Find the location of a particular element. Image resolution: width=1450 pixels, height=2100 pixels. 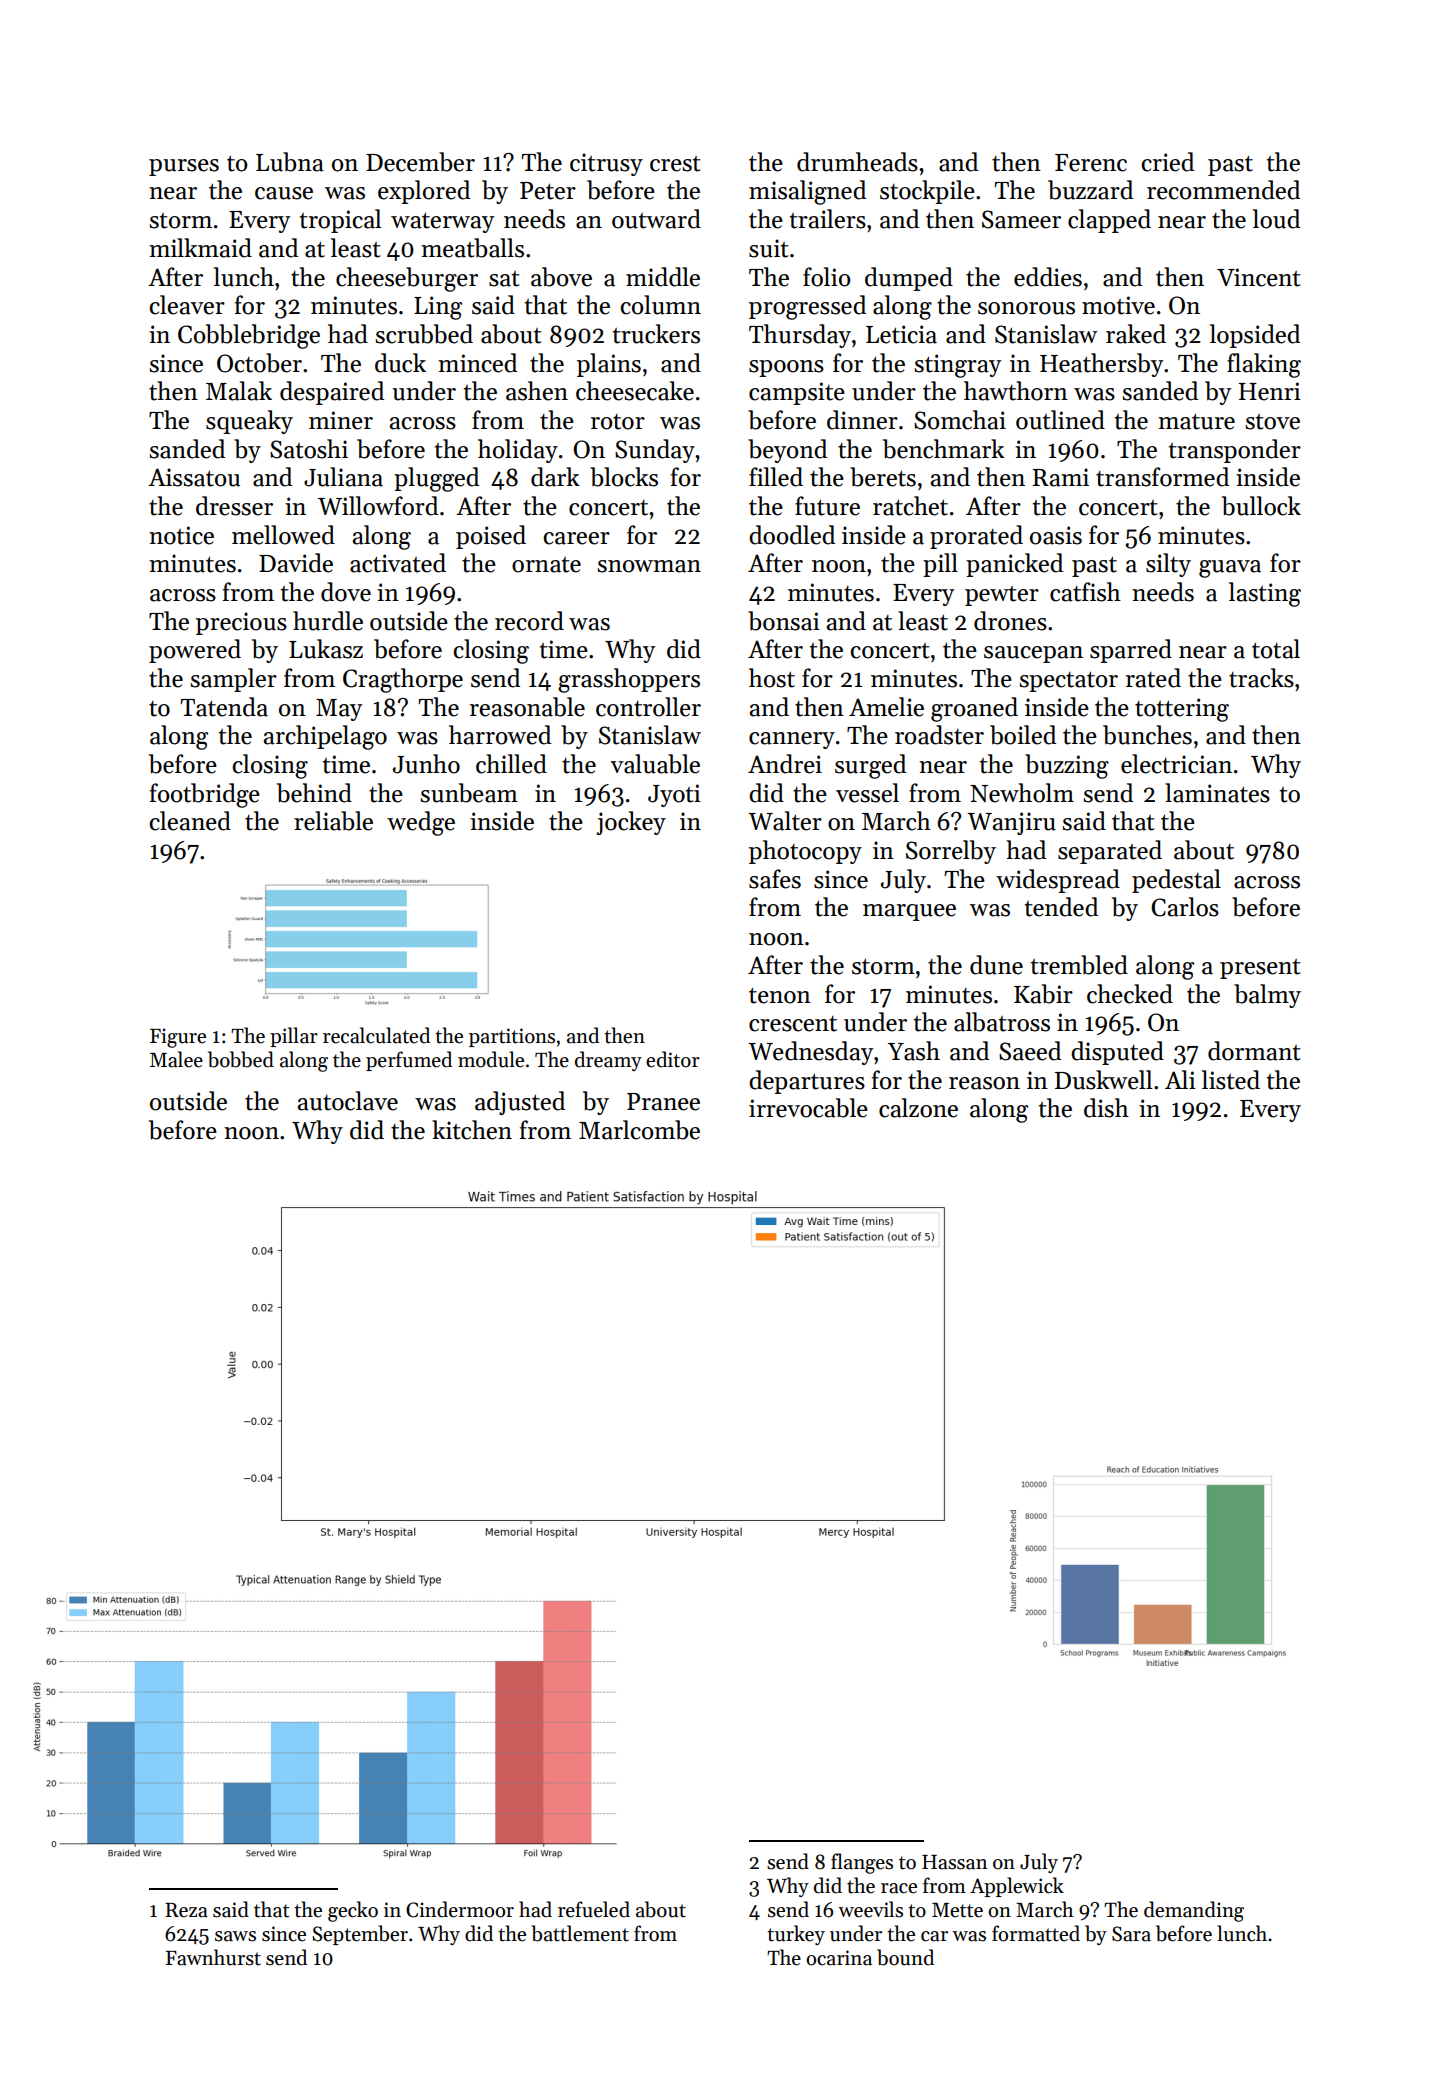

Marlcombe is located at coordinates (639, 1130).
